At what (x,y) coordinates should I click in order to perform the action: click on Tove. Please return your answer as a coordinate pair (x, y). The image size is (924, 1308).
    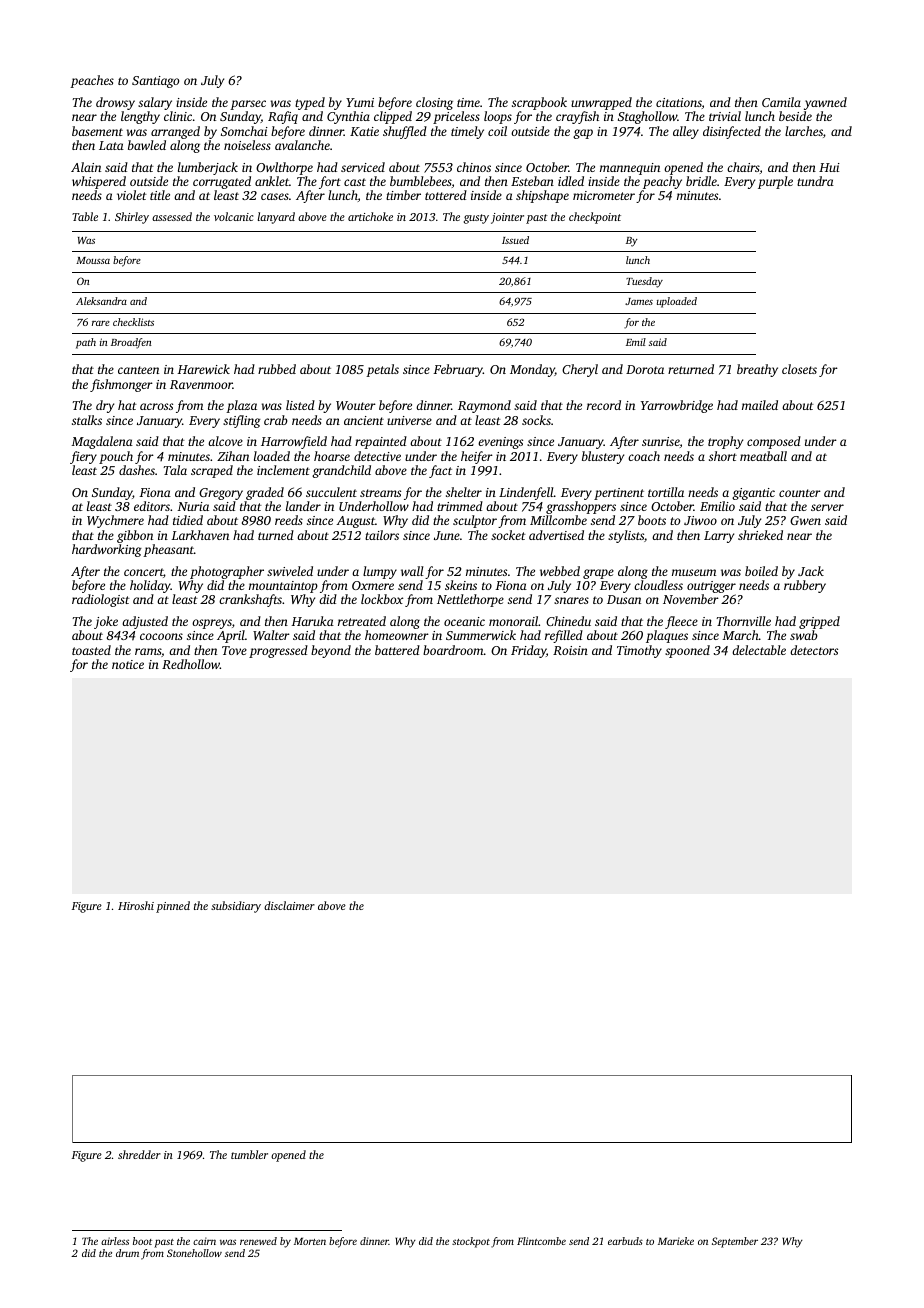
    Looking at the image, I should click on (234, 650).
